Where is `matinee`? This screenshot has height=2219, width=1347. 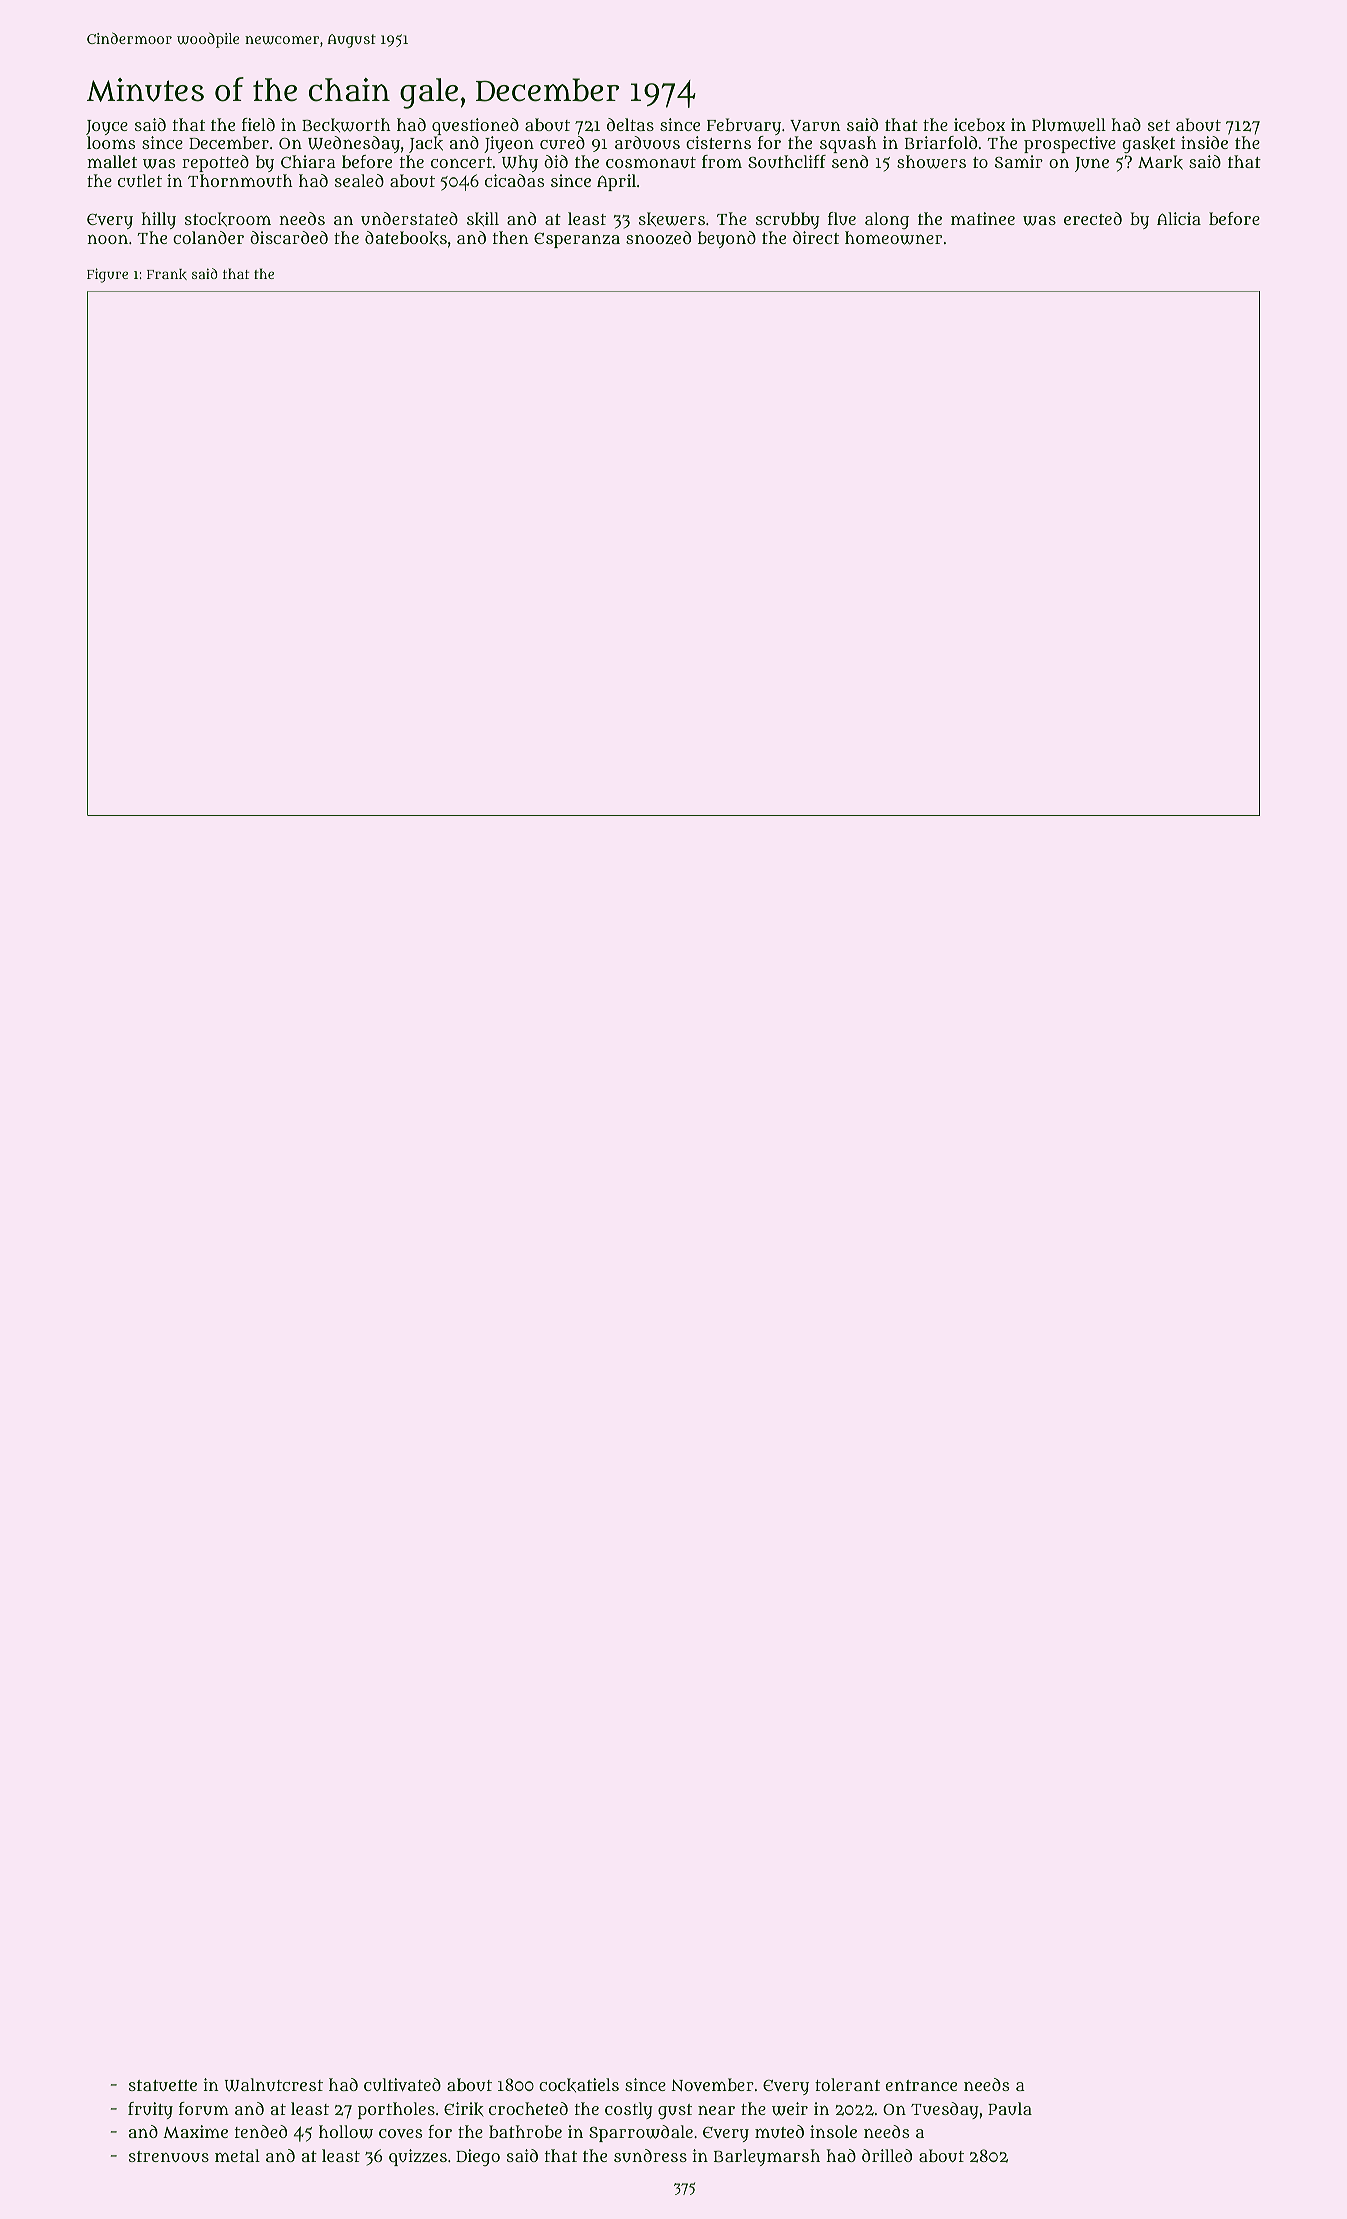
matinee is located at coordinates (983, 218).
